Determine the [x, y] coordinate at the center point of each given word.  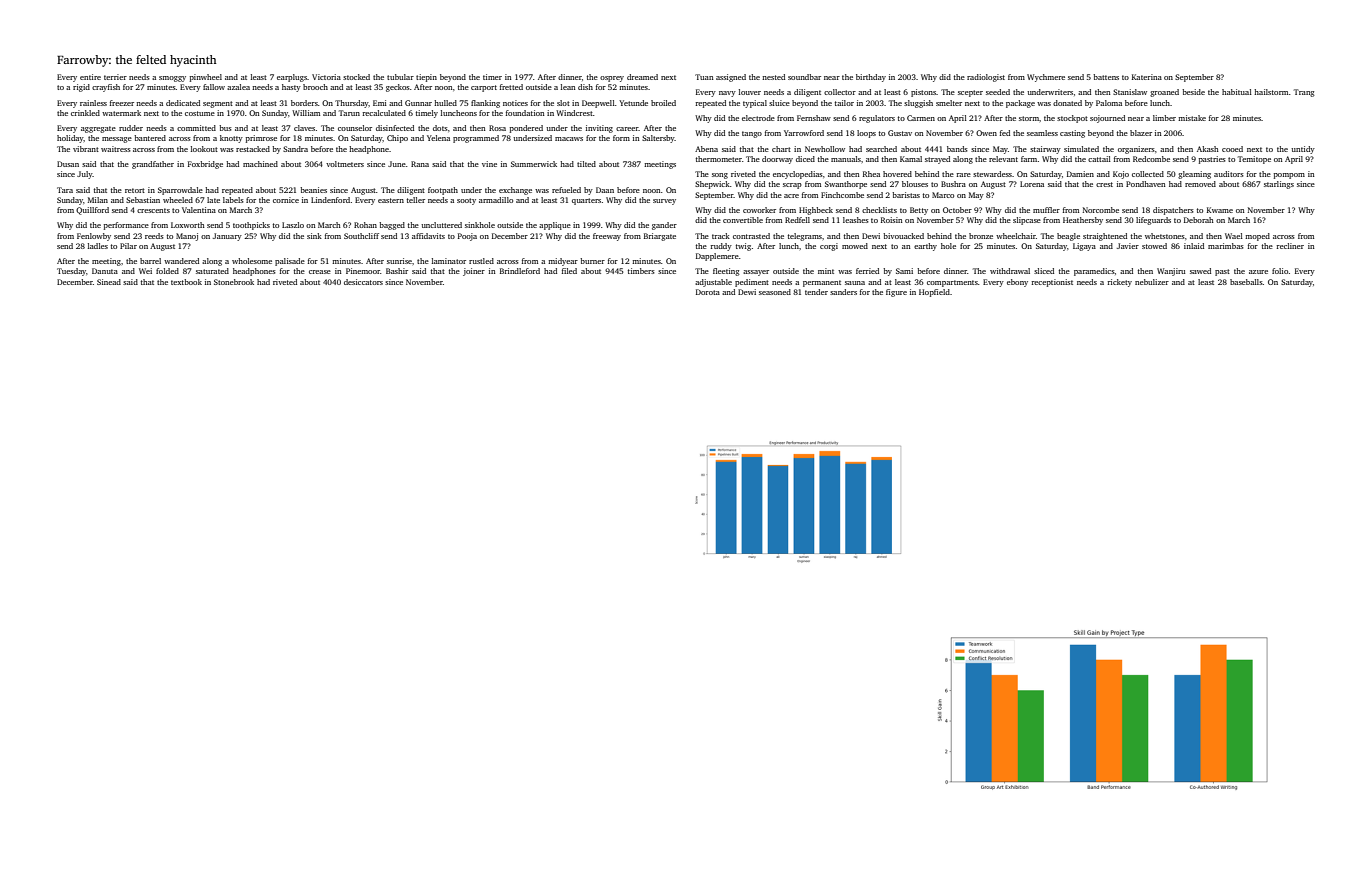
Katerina [1147, 77]
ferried [867, 271]
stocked [356, 77]
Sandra [295, 149]
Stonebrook [234, 282]
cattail [1099, 159]
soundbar [804, 77]
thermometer [719, 159]
